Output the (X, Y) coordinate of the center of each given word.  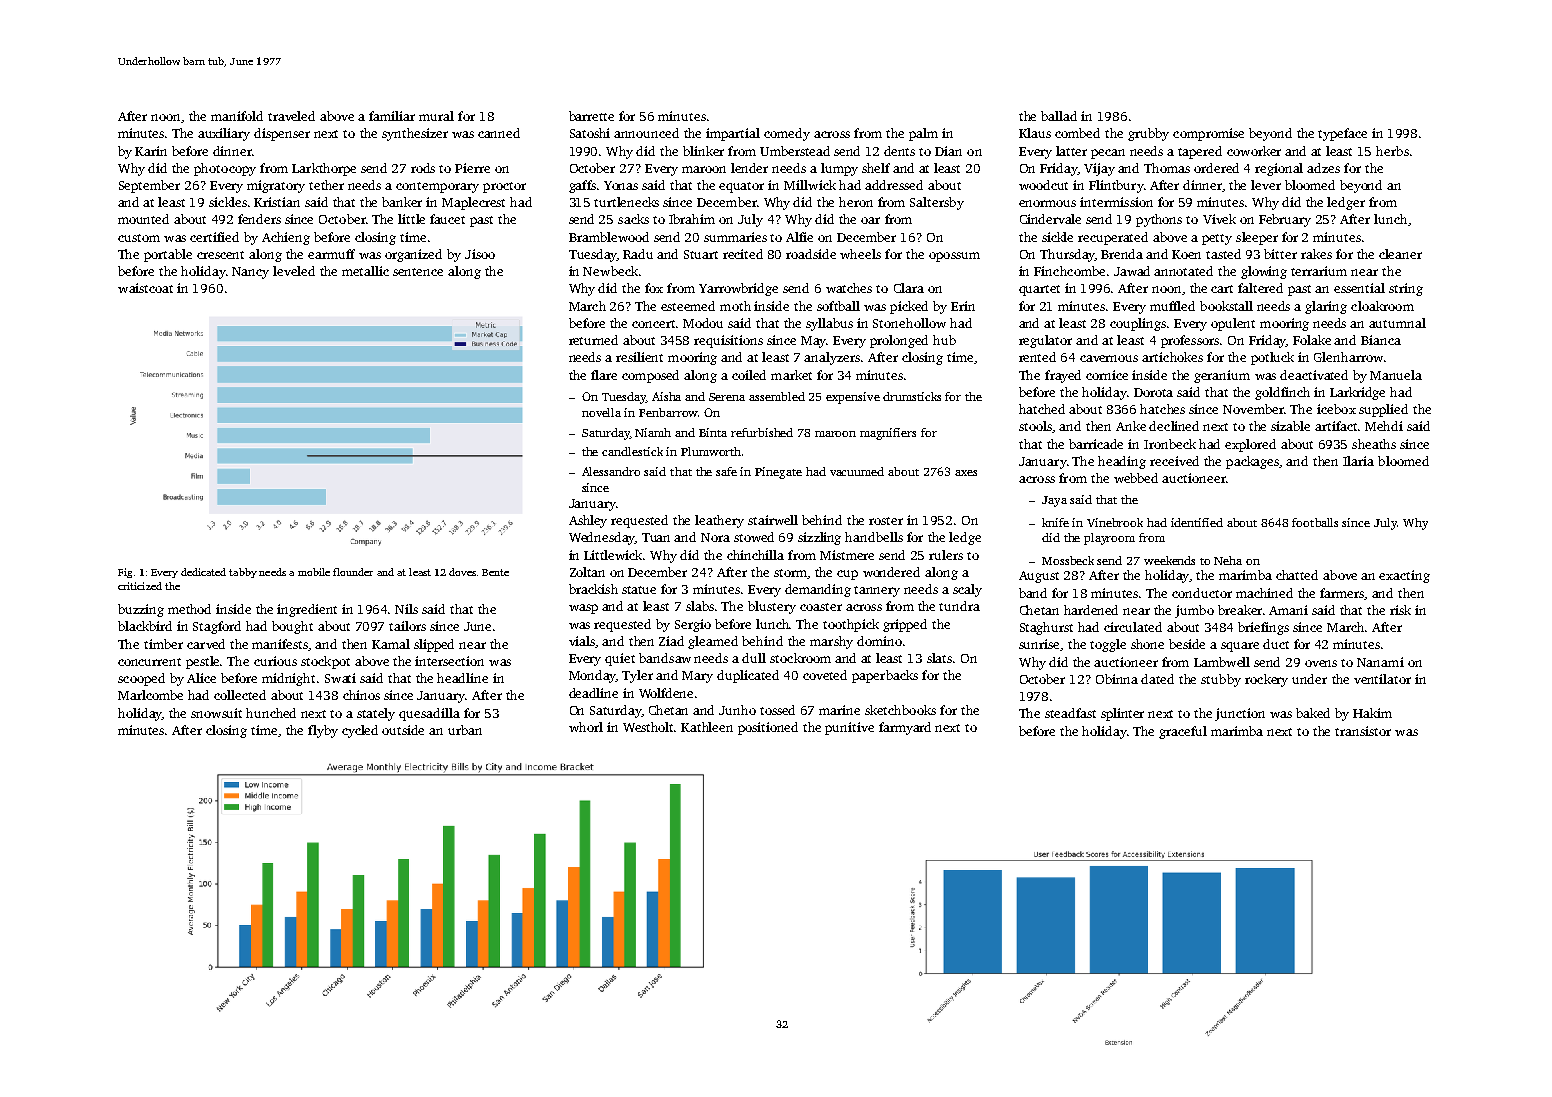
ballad (1059, 116)
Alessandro (611, 471)
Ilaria (1358, 461)
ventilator (1382, 679)
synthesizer (415, 134)
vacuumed (857, 471)
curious (275, 661)
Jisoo (480, 254)
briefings (1263, 628)
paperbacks (885, 676)
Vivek (1219, 219)
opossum (954, 257)
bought (292, 627)
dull (754, 658)
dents (899, 151)
